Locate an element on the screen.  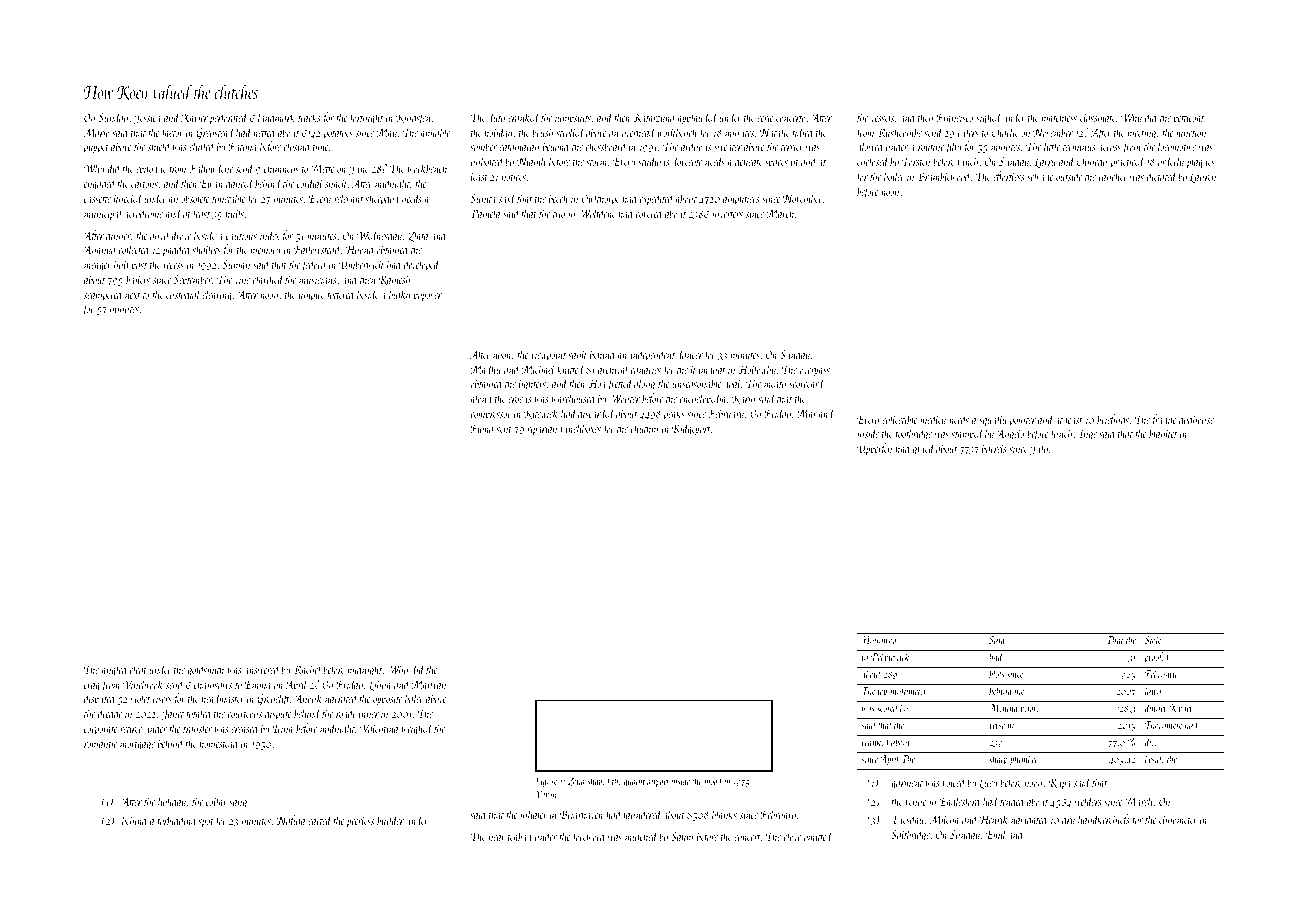
answered is located at coordinates (262, 669).
